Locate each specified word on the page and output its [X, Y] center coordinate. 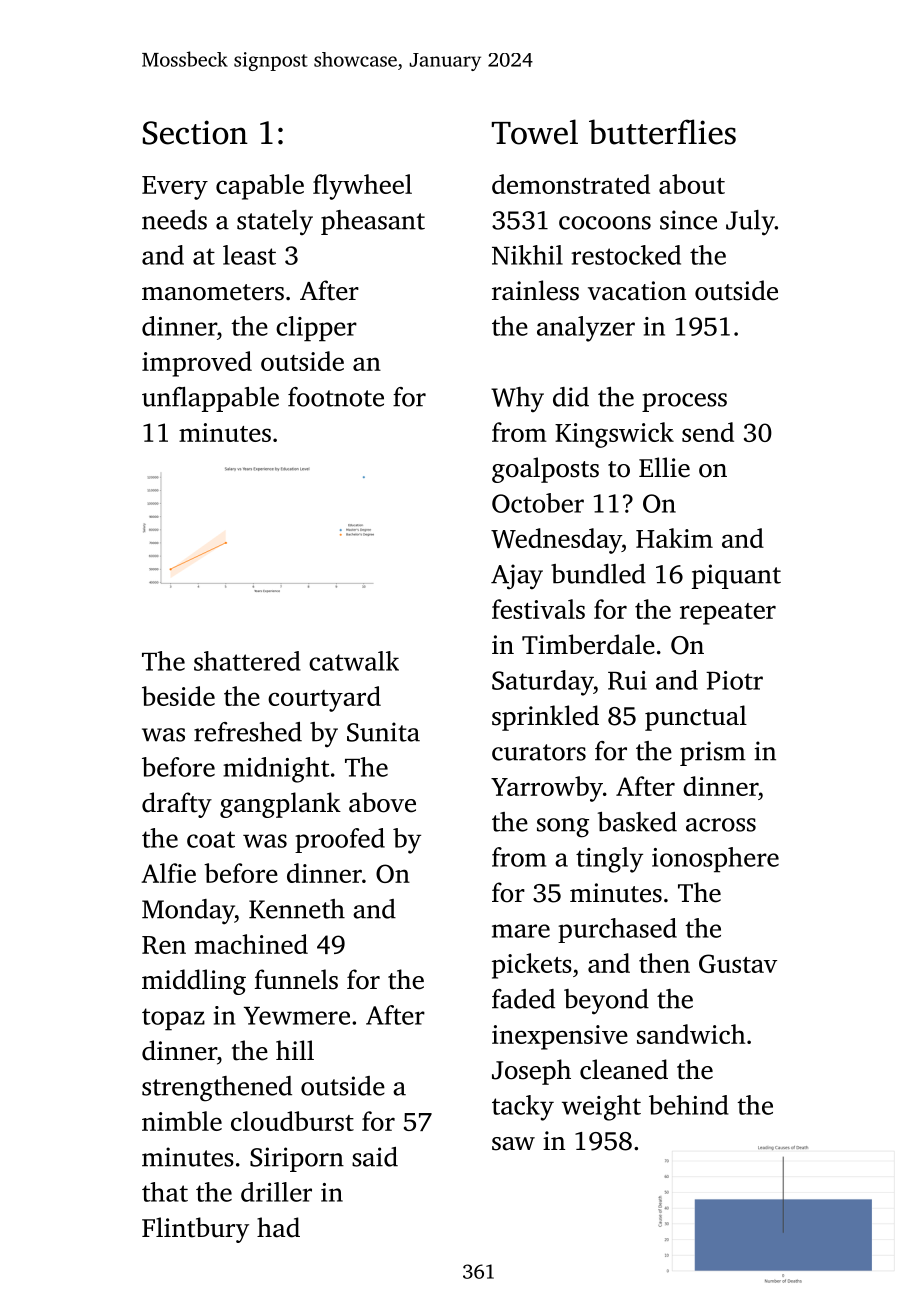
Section [195, 132]
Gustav [738, 963]
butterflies [662, 132]
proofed [340, 840]
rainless [535, 290]
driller [276, 1192]
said [375, 1157]
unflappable [210, 399]
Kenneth [297, 909]
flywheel [362, 187]
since [688, 220]
